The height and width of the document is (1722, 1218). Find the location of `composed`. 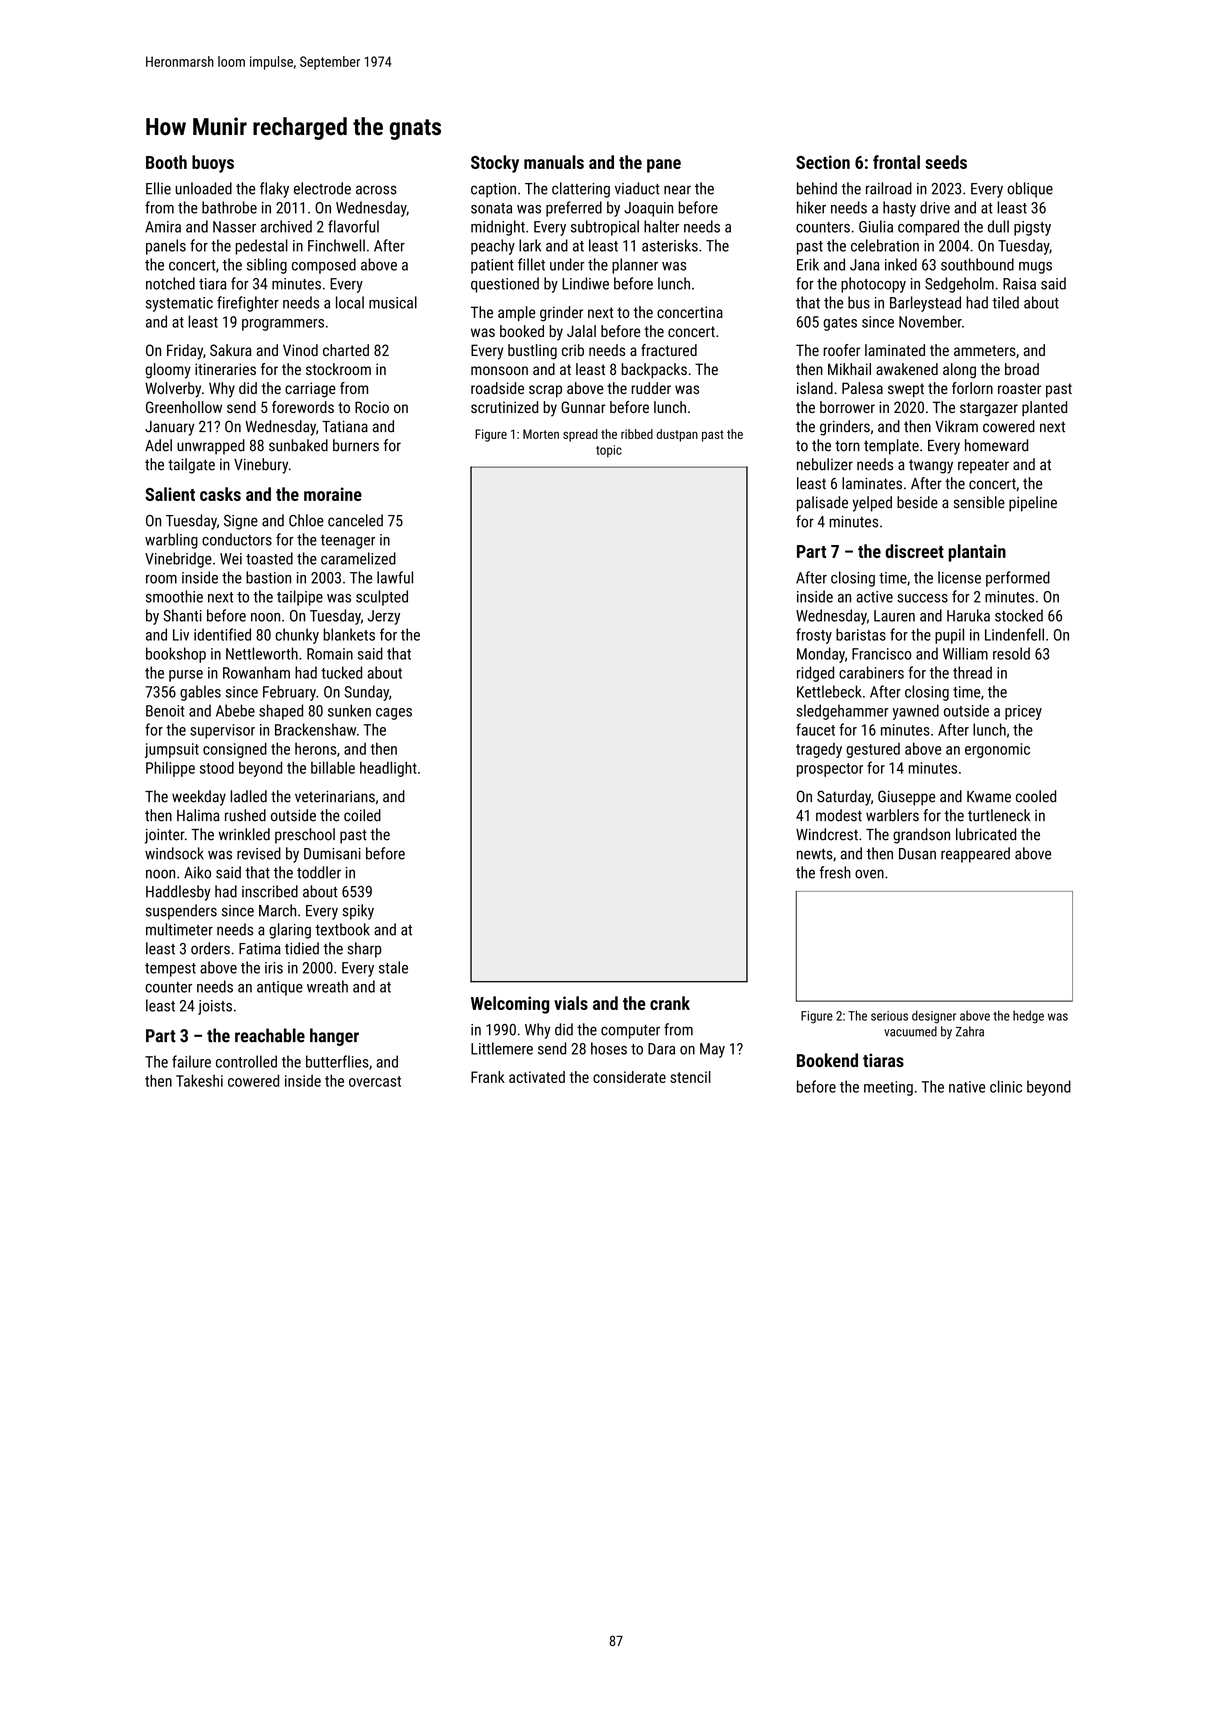

composed is located at coordinates (324, 266).
